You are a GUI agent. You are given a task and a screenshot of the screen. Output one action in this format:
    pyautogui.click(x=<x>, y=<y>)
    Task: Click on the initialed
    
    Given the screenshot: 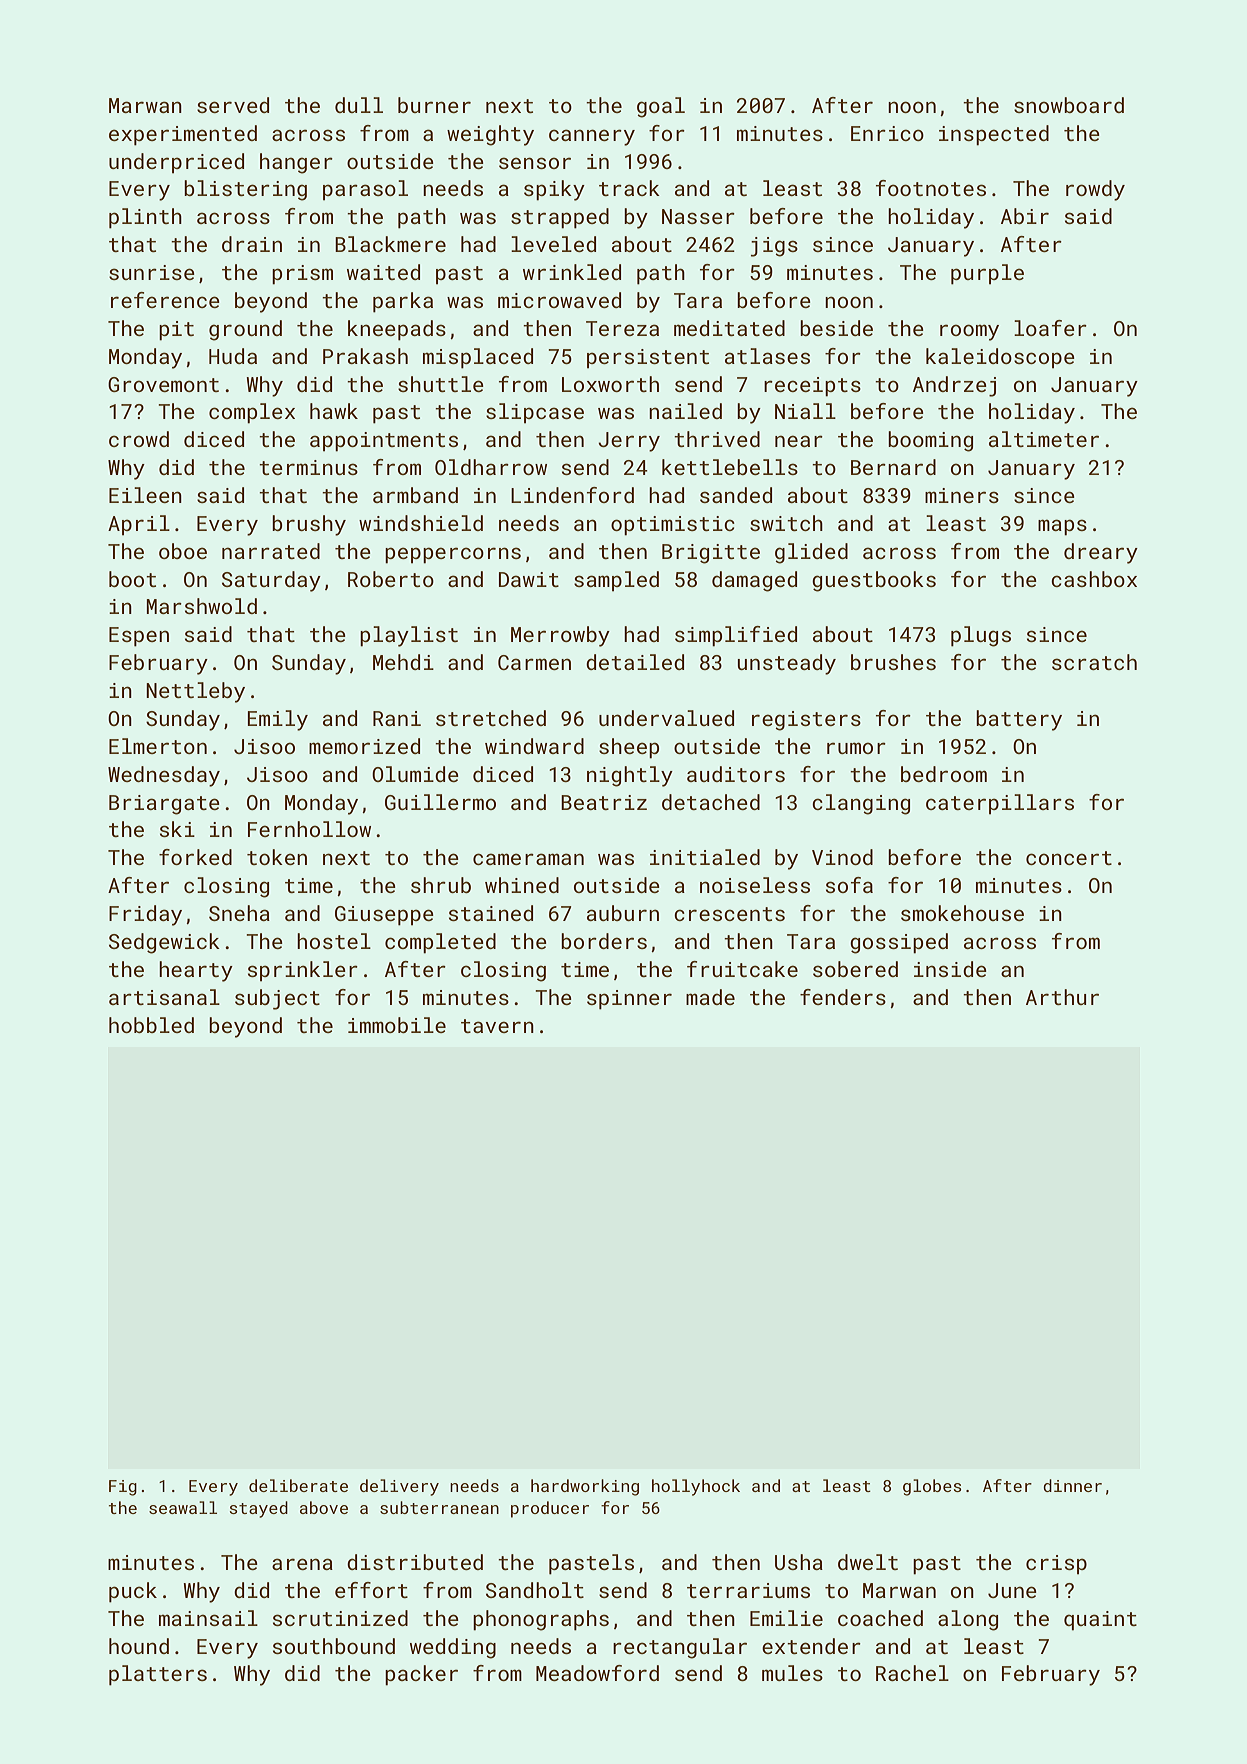 What is the action you would take?
    pyautogui.click(x=705, y=857)
